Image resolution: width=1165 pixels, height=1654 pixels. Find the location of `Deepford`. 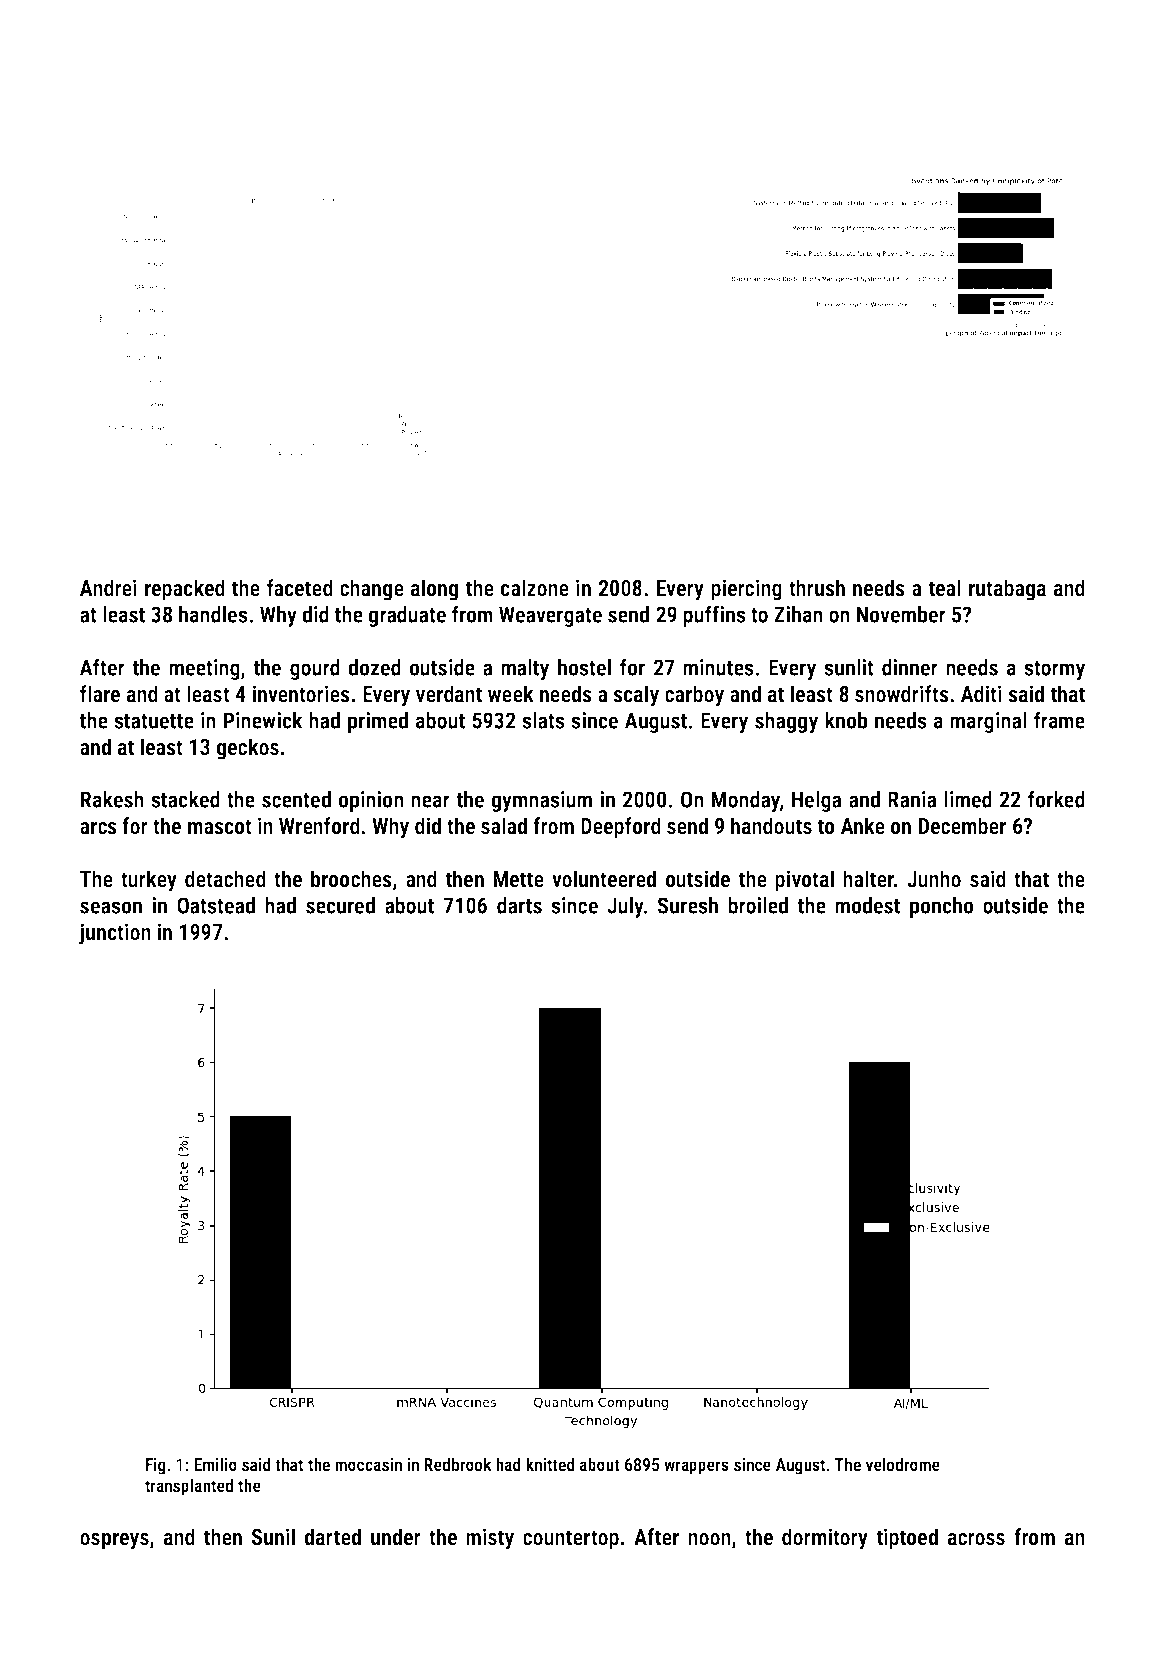

Deepford is located at coordinates (621, 828).
